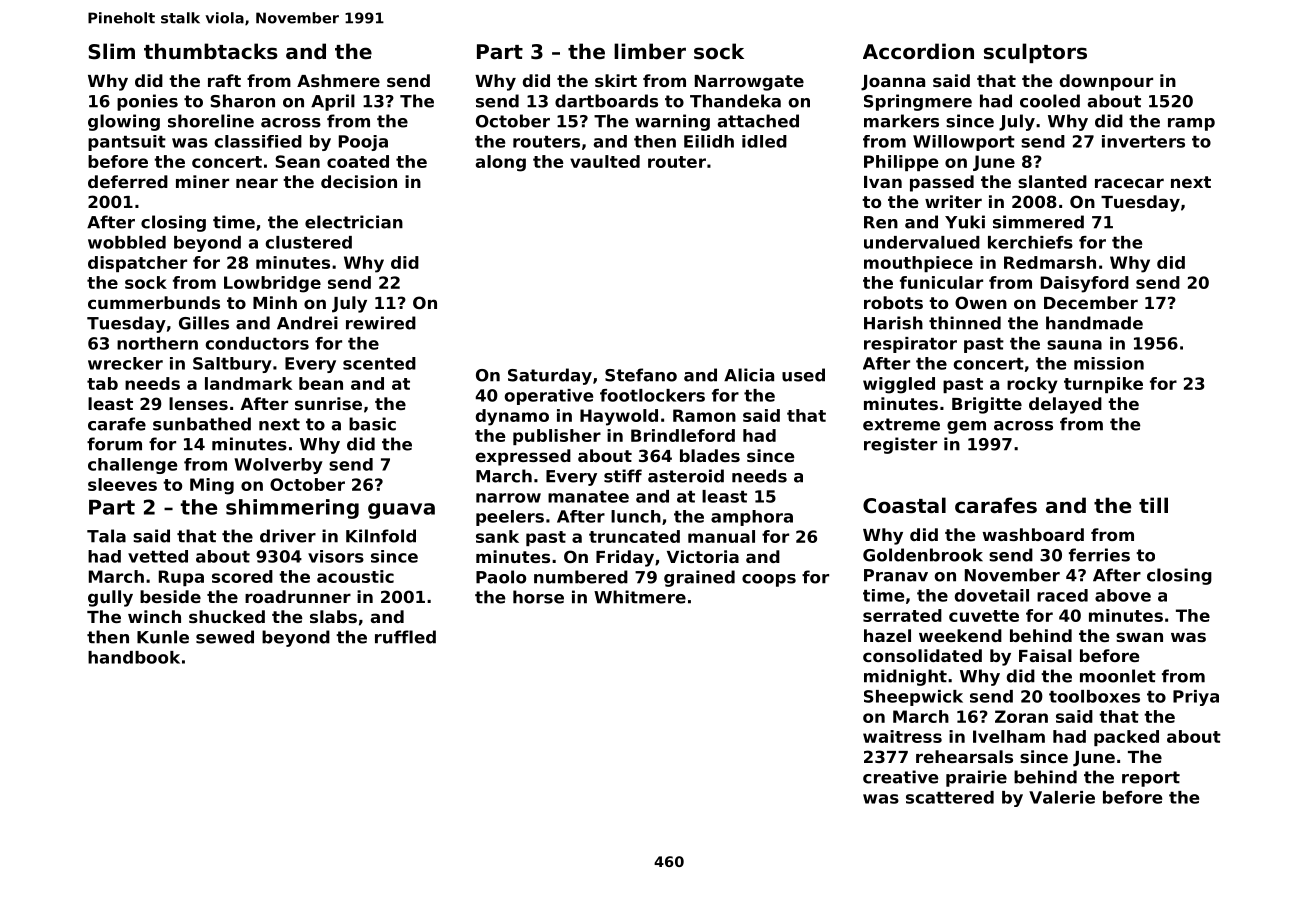 The height and width of the document is (924, 1308). I want to click on lunch, so click(636, 516).
